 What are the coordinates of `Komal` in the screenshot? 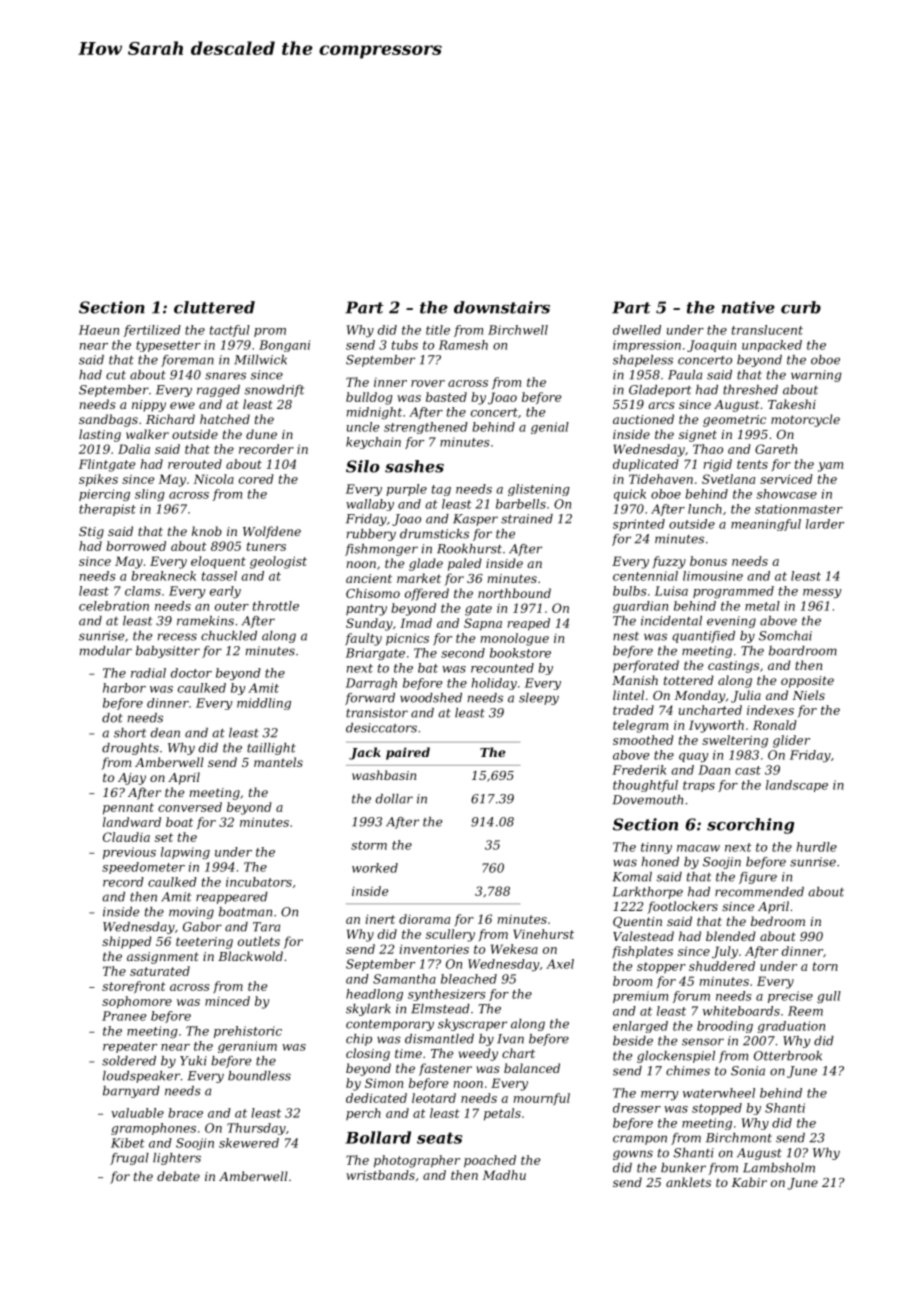 It's located at (632, 877).
